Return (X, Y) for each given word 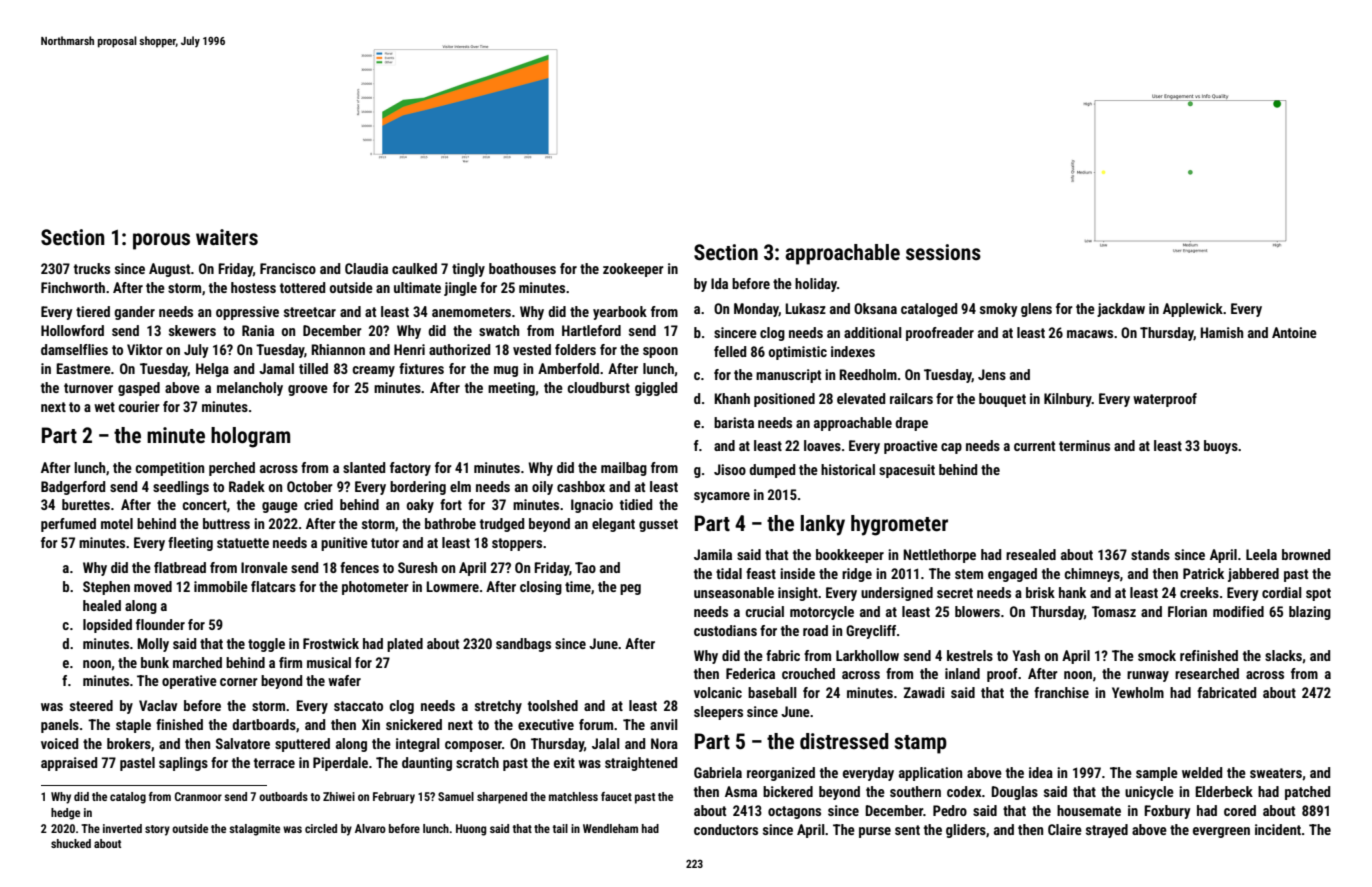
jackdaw (1121, 310)
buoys (1221, 447)
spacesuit (907, 471)
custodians (725, 630)
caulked (414, 268)
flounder (160, 624)
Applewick (1193, 310)
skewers (192, 330)
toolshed (553, 705)
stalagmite (254, 830)
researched (1207, 673)
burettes (86, 504)
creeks (1199, 592)
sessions (943, 252)
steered (91, 705)
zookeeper (633, 270)
